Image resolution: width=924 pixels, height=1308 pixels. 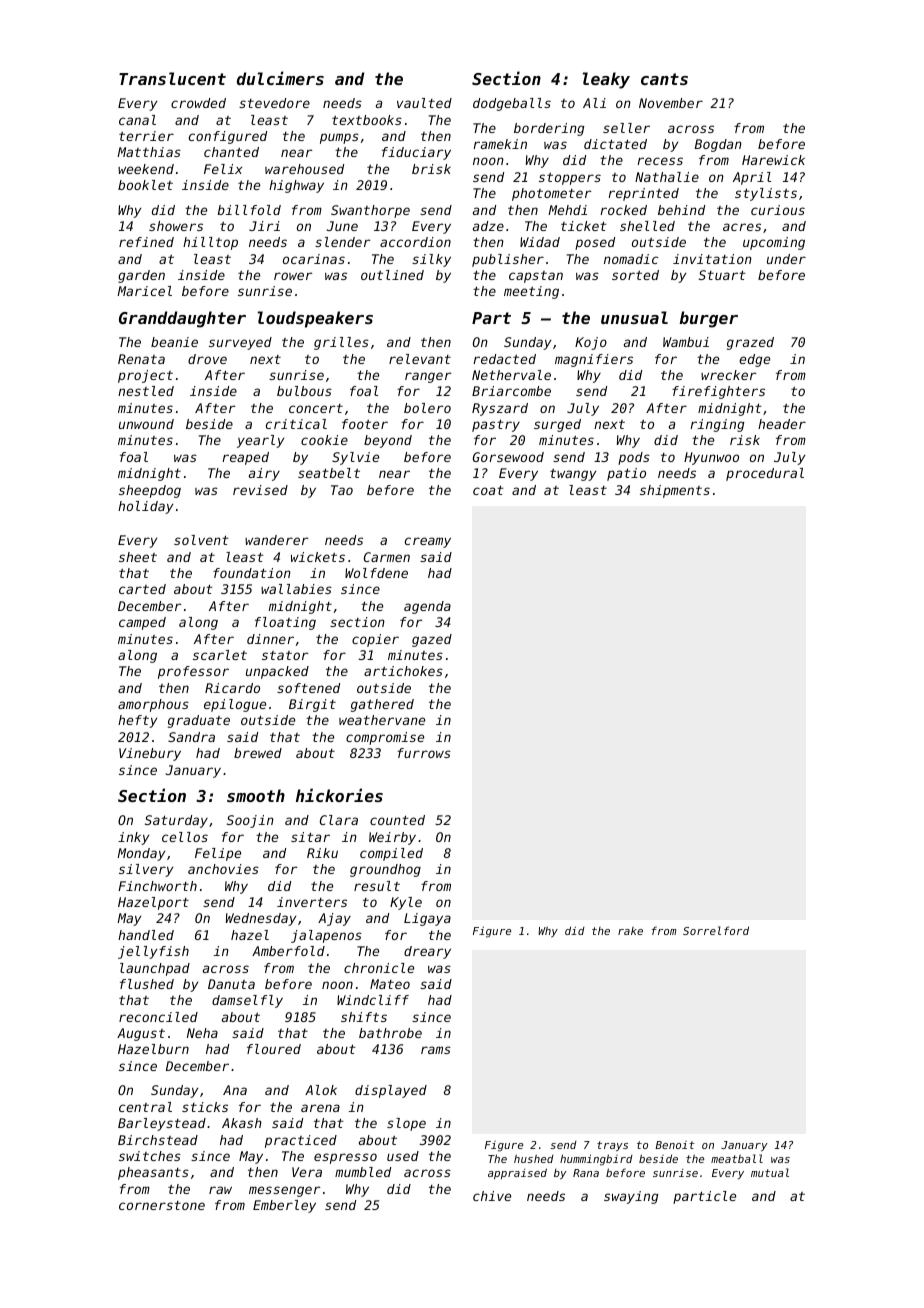 What do you see at coordinates (754, 360) in the page?
I see `edge` at bounding box center [754, 360].
